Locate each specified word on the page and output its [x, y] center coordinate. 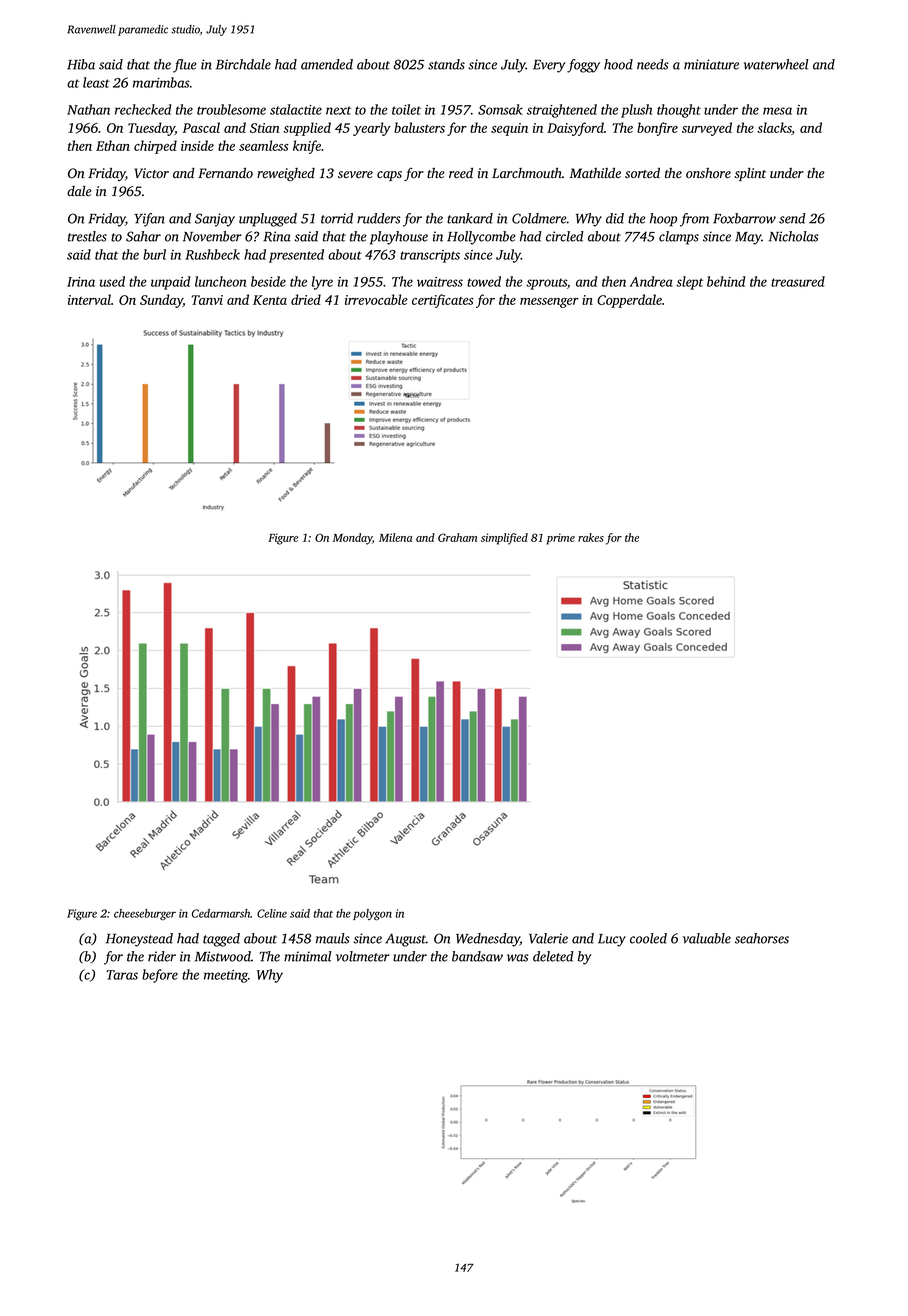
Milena [395, 537]
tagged [221, 940]
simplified [504, 539]
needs [653, 64]
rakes [591, 537]
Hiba [81, 64]
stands [446, 64]
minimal [307, 956]
